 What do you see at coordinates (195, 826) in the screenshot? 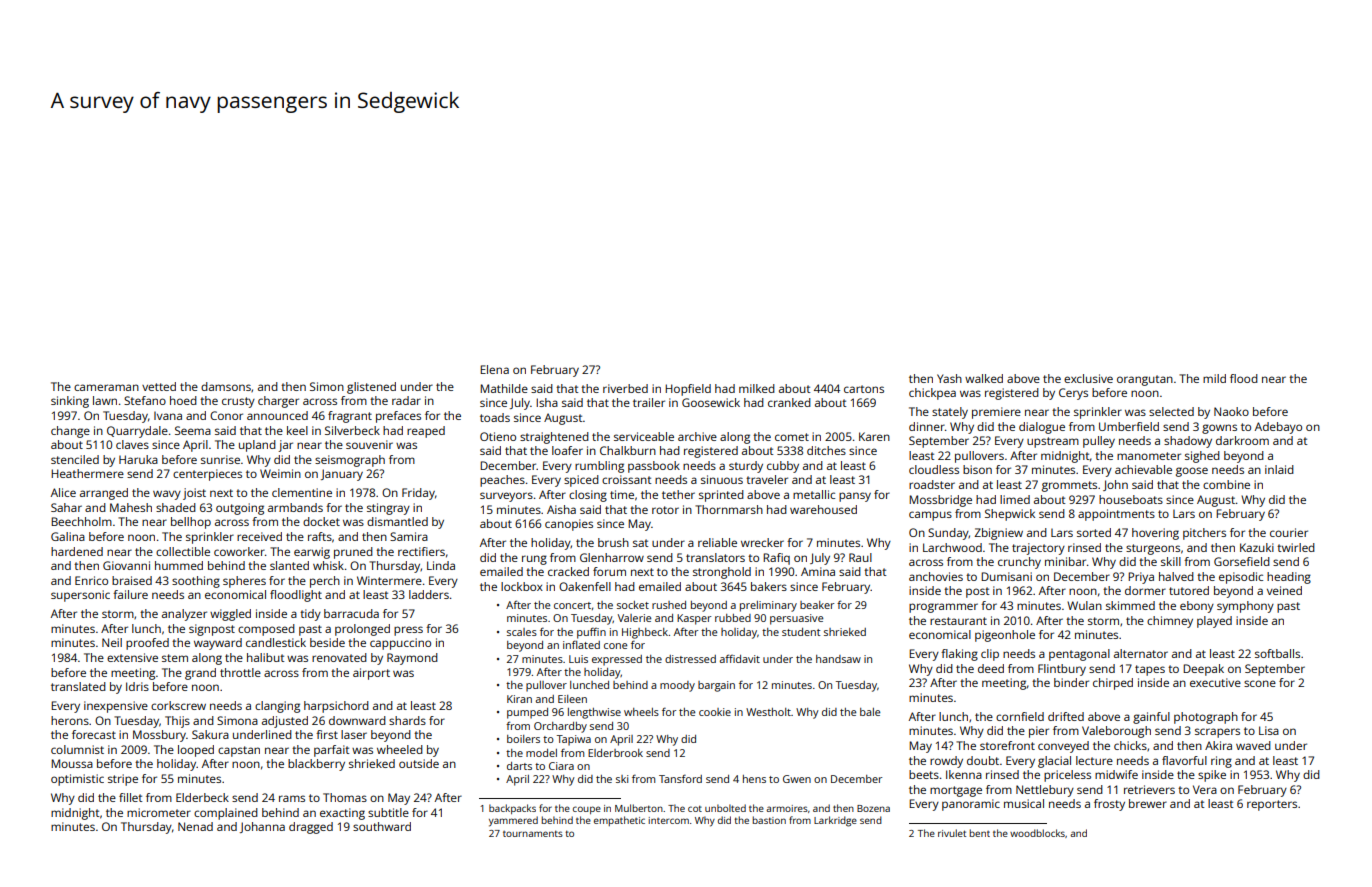
I see `Nenad` at bounding box center [195, 826].
